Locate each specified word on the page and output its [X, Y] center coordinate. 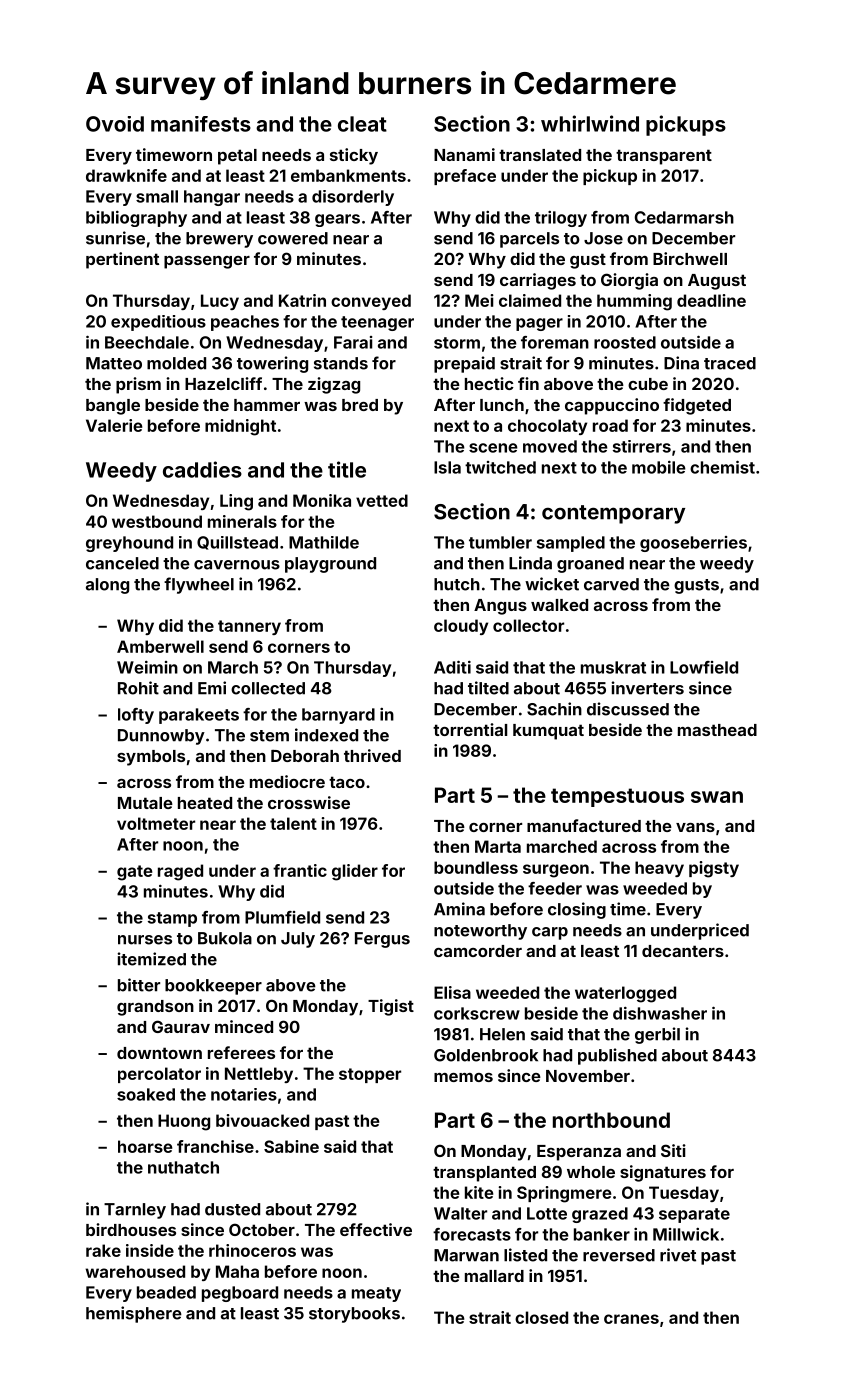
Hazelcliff [223, 383]
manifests [201, 124]
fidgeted [697, 406]
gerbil [657, 1035]
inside [150, 1250]
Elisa [452, 992]
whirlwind [590, 123]
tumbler [500, 542]
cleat [362, 124]
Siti [673, 1150]
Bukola [225, 938]
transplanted [484, 1174]
